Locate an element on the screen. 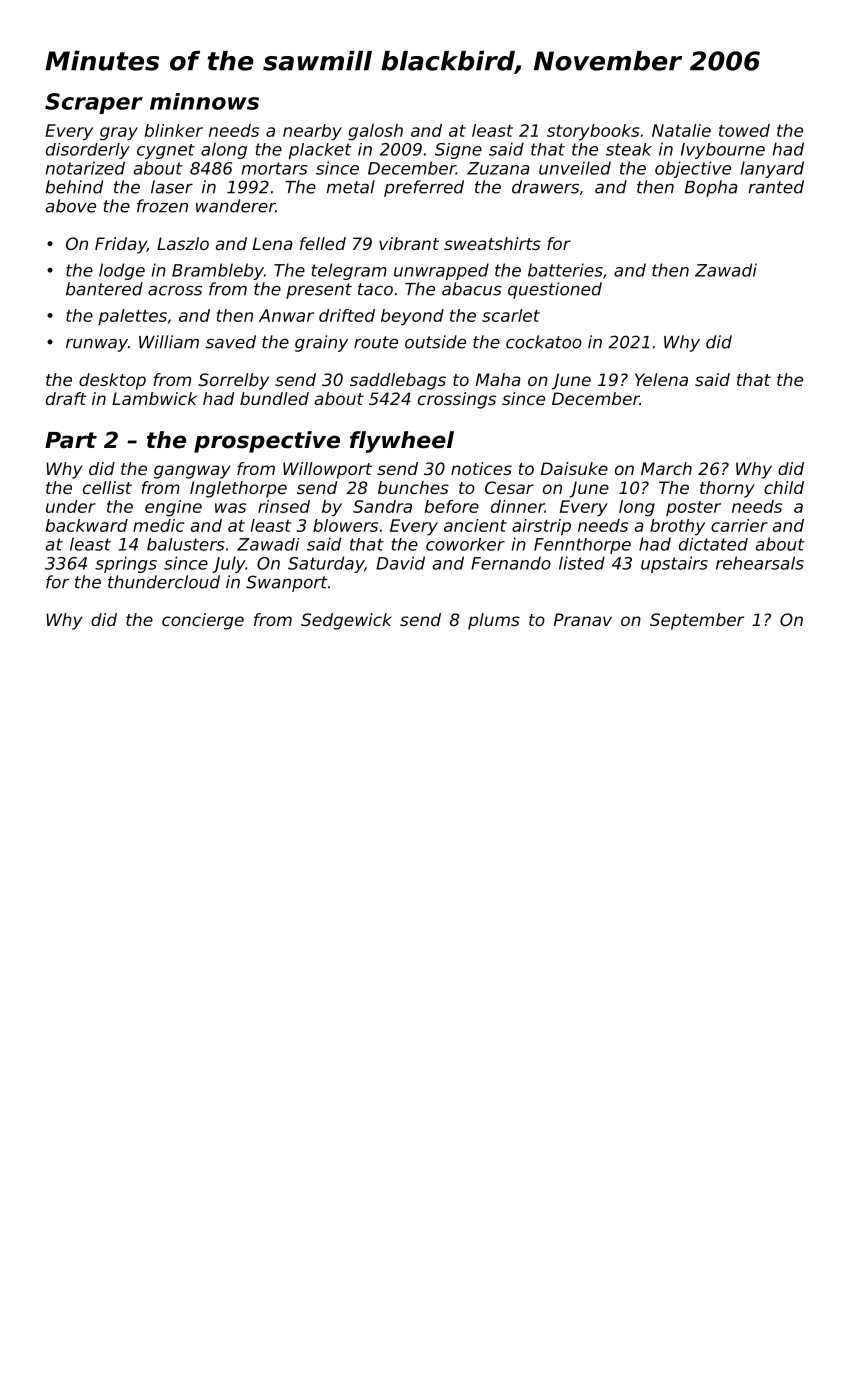 This screenshot has height=1400, width=849. Part is located at coordinates (71, 440).
